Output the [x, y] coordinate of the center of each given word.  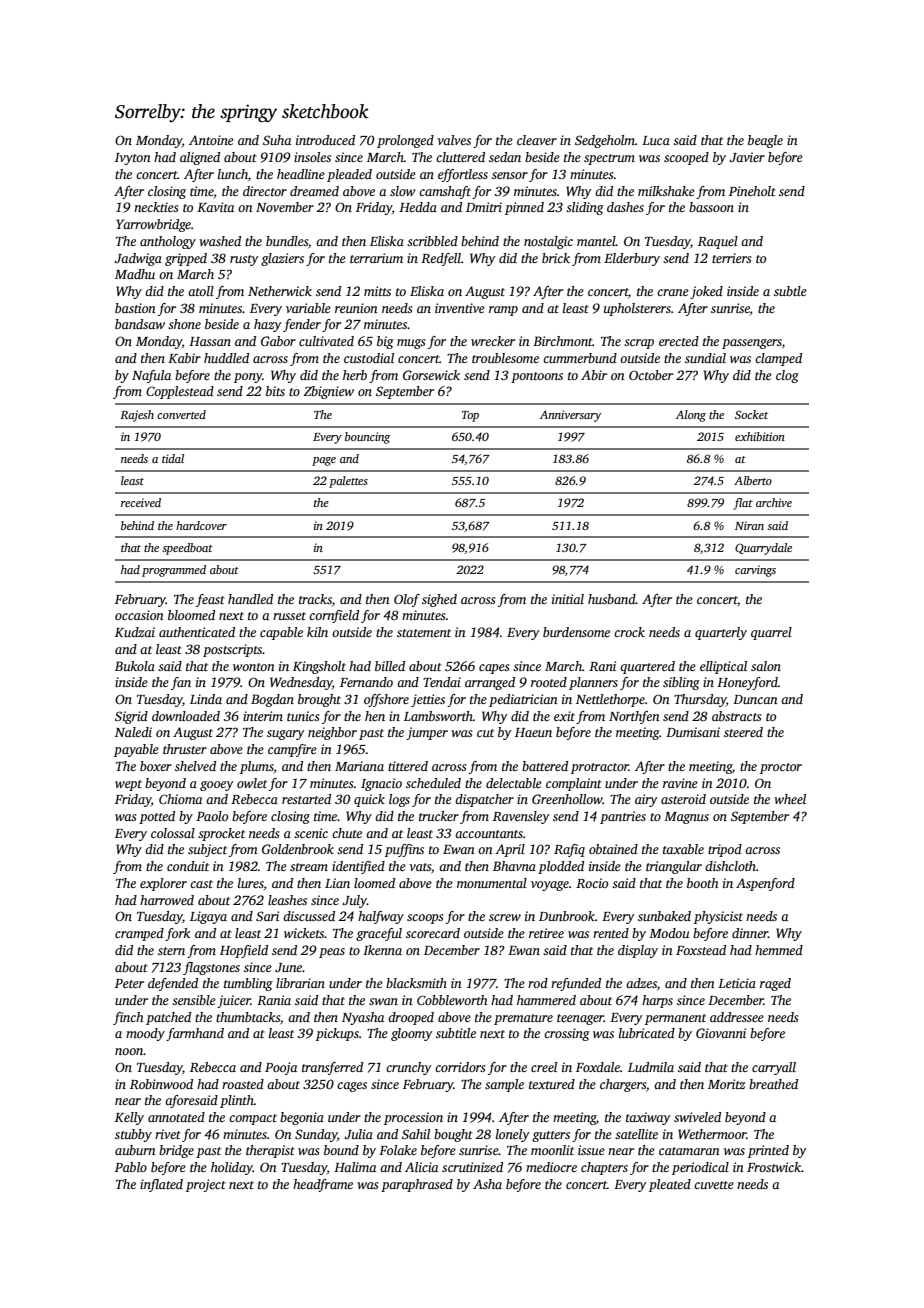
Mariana [359, 766]
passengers [752, 344]
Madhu [135, 274]
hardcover [201, 525]
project [206, 1185]
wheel [790, 799]
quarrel [771, 633]
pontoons [537, 377]
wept [128, 785]
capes [494, 669]
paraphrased [417, 1185]
